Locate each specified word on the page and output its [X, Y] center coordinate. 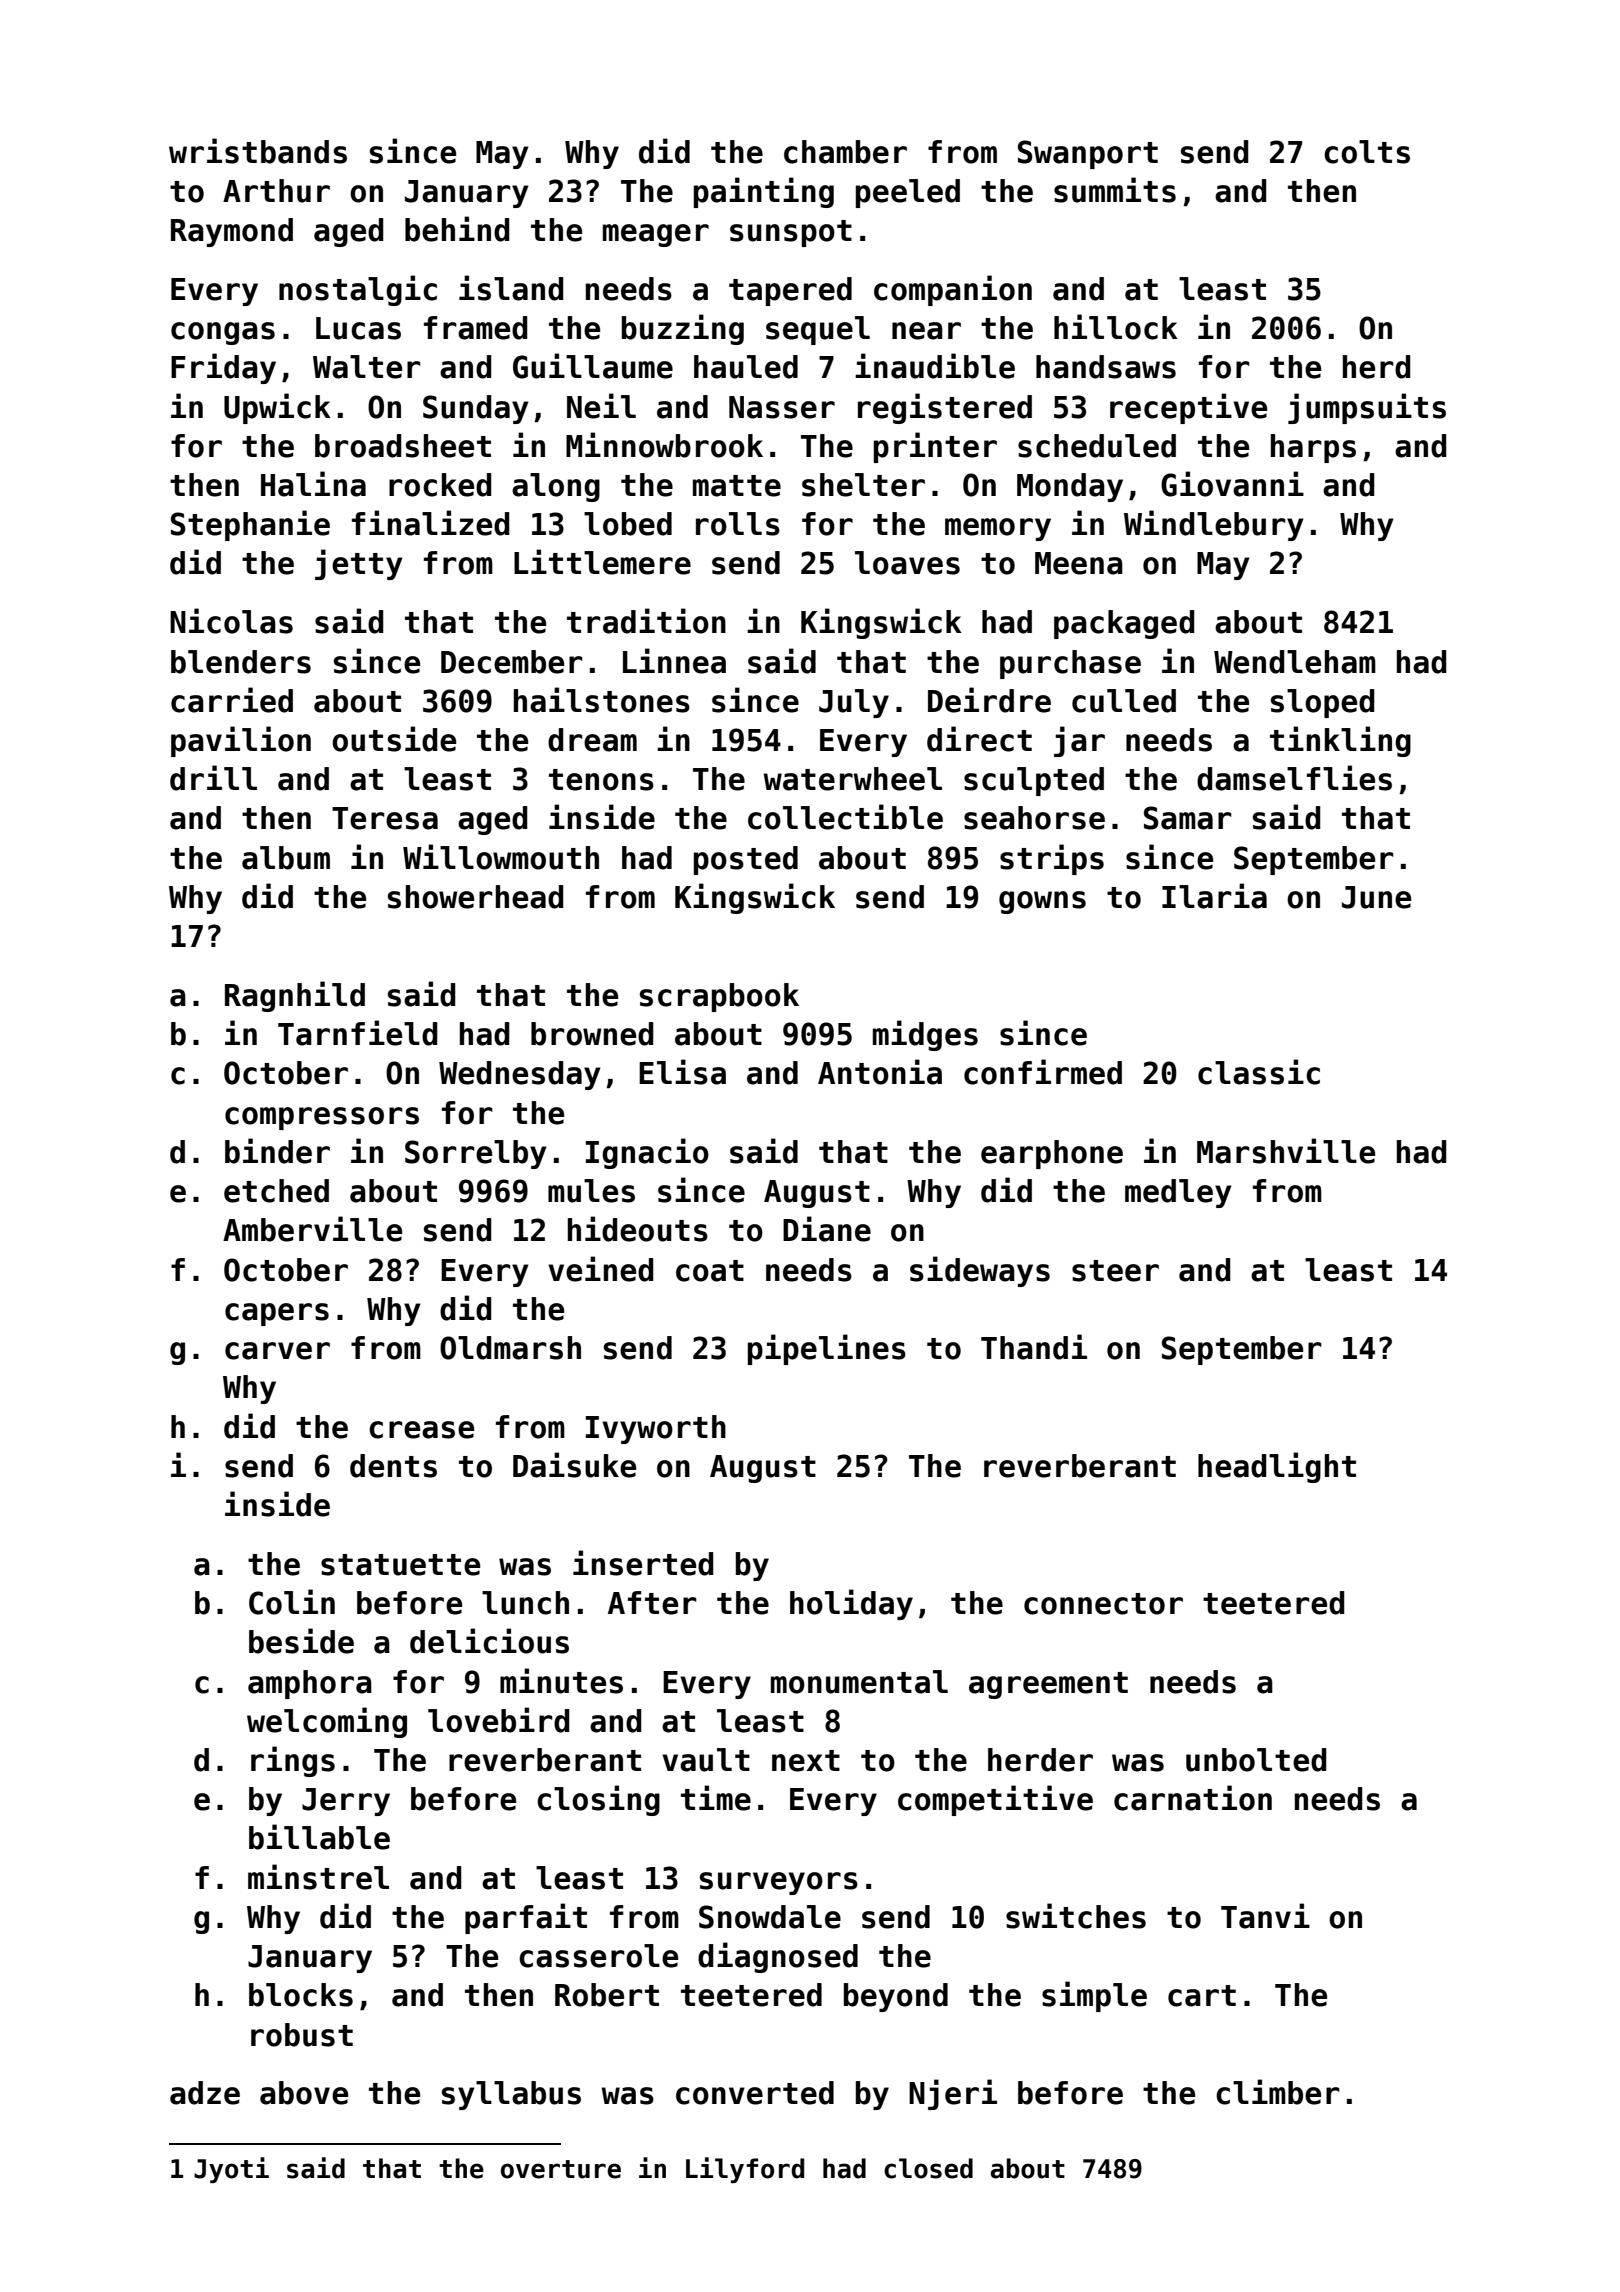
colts [1367, 152]
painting [764, 192]
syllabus [511, 2095]
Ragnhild [295, 996]
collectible [845, 817]
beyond [896, 1997]
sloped [1323, 703]
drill [213, 778]
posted [746, 860]
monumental [859, 1682]
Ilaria [1214, 896]
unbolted [1256, 1760]
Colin [292, 1602]
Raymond [232, 232]
